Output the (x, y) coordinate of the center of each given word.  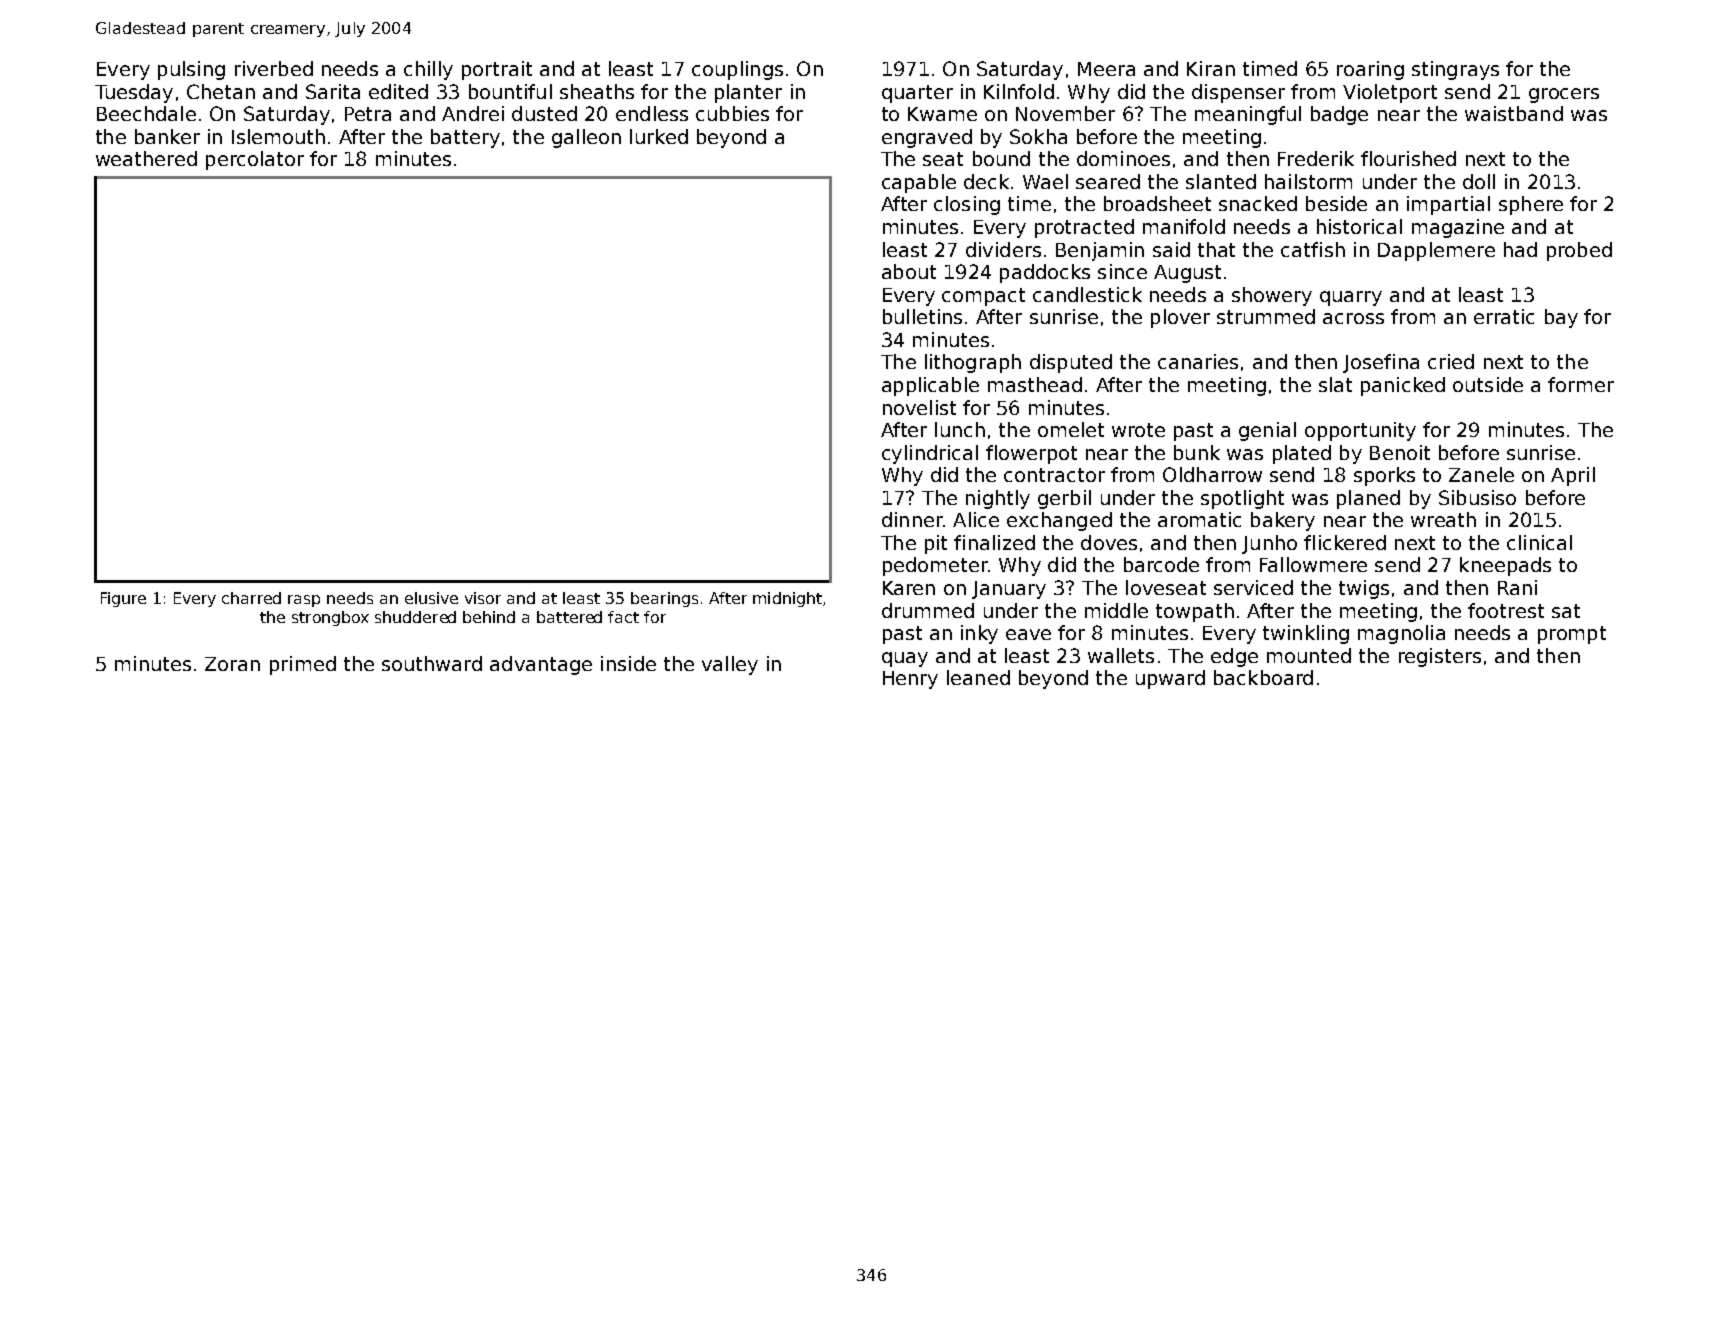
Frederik (1316, 158)
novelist (919, 407)
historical (1359, 226)
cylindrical (930, 454)
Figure (123, 599)
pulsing (191, 70)
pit (936, 544)
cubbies (732, 113)
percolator (255, 160)
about (909, 271)
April (1573, 476)
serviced (1253, 587)
